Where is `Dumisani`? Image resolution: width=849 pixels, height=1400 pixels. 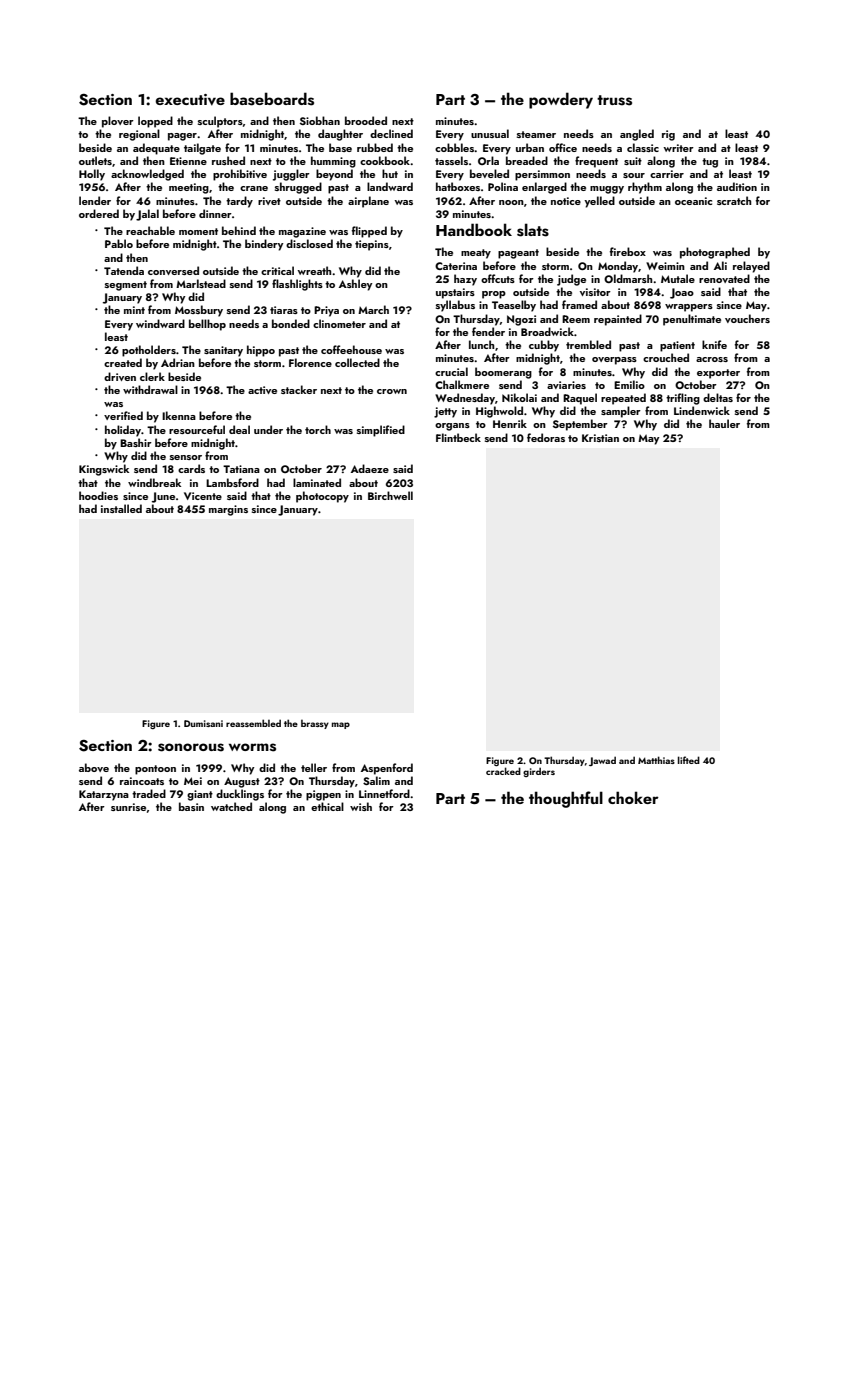 Dumisani is located at coordinates (203, 723).
